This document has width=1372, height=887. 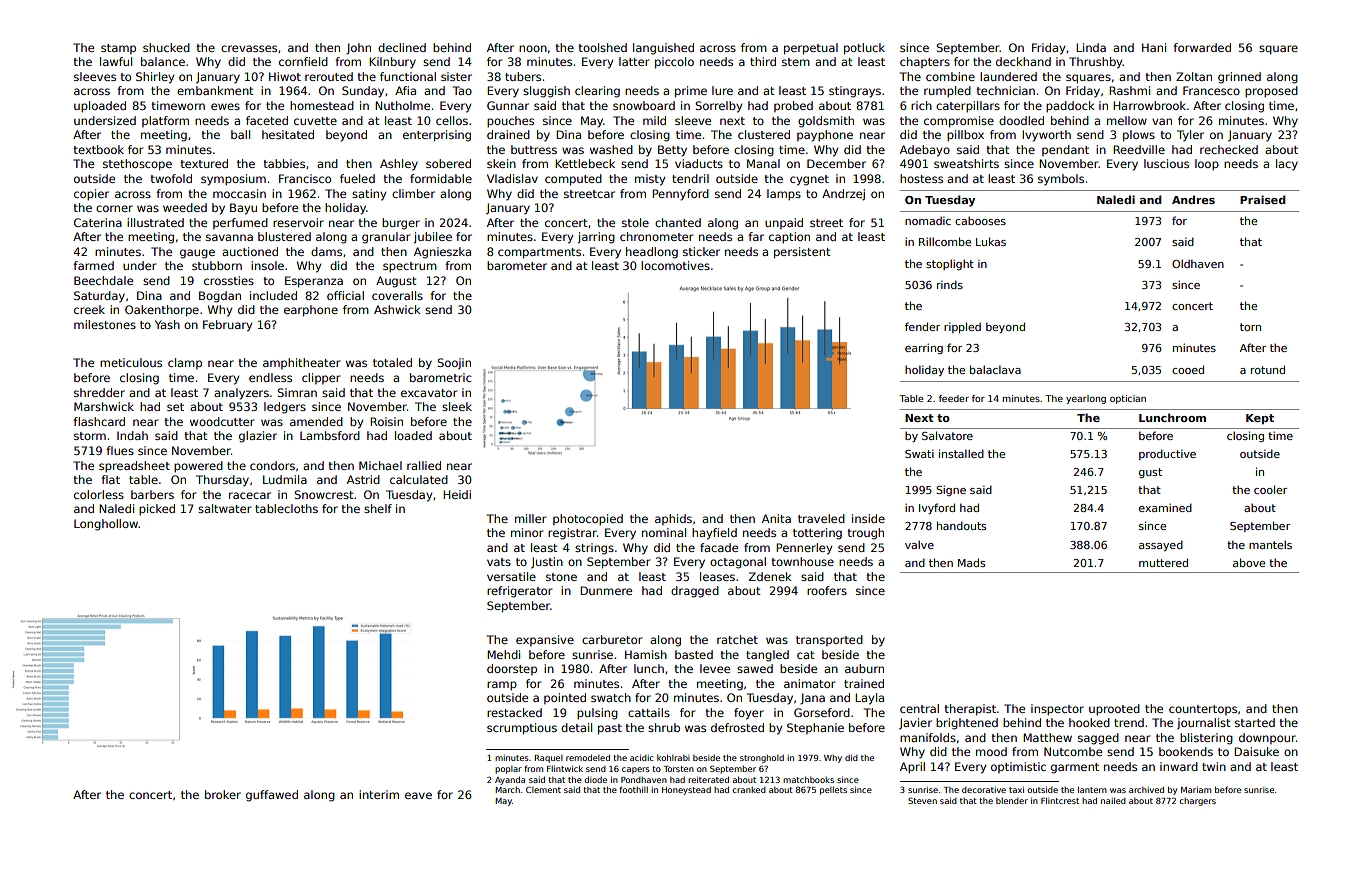 I want to click on broker, so click(x=223, y=794).
